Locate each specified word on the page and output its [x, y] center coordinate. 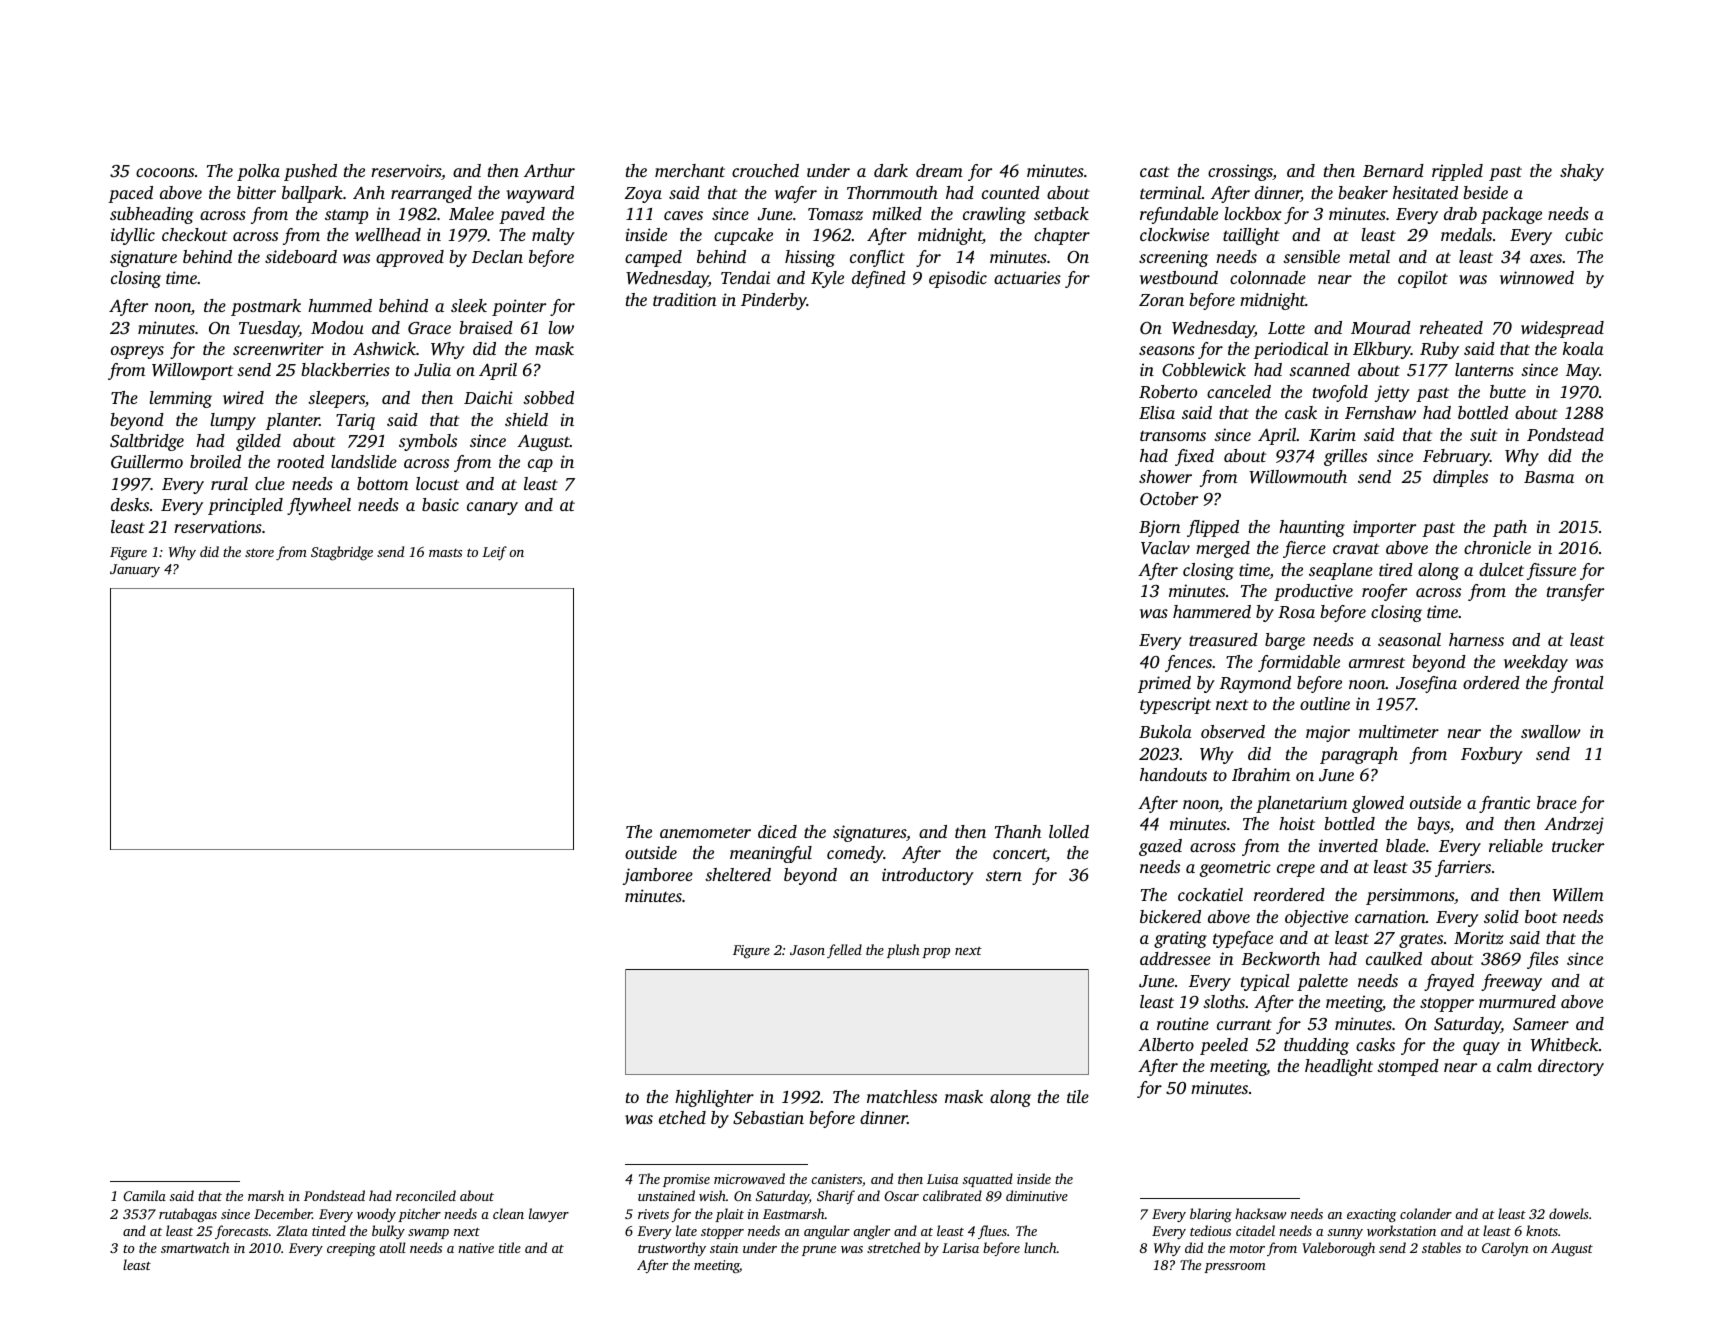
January [135, 571]
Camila [144, 1195]
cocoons [165, 172]
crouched [765, 170]
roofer [1384, 592]
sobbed [548, 397]
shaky [1582, 172]
